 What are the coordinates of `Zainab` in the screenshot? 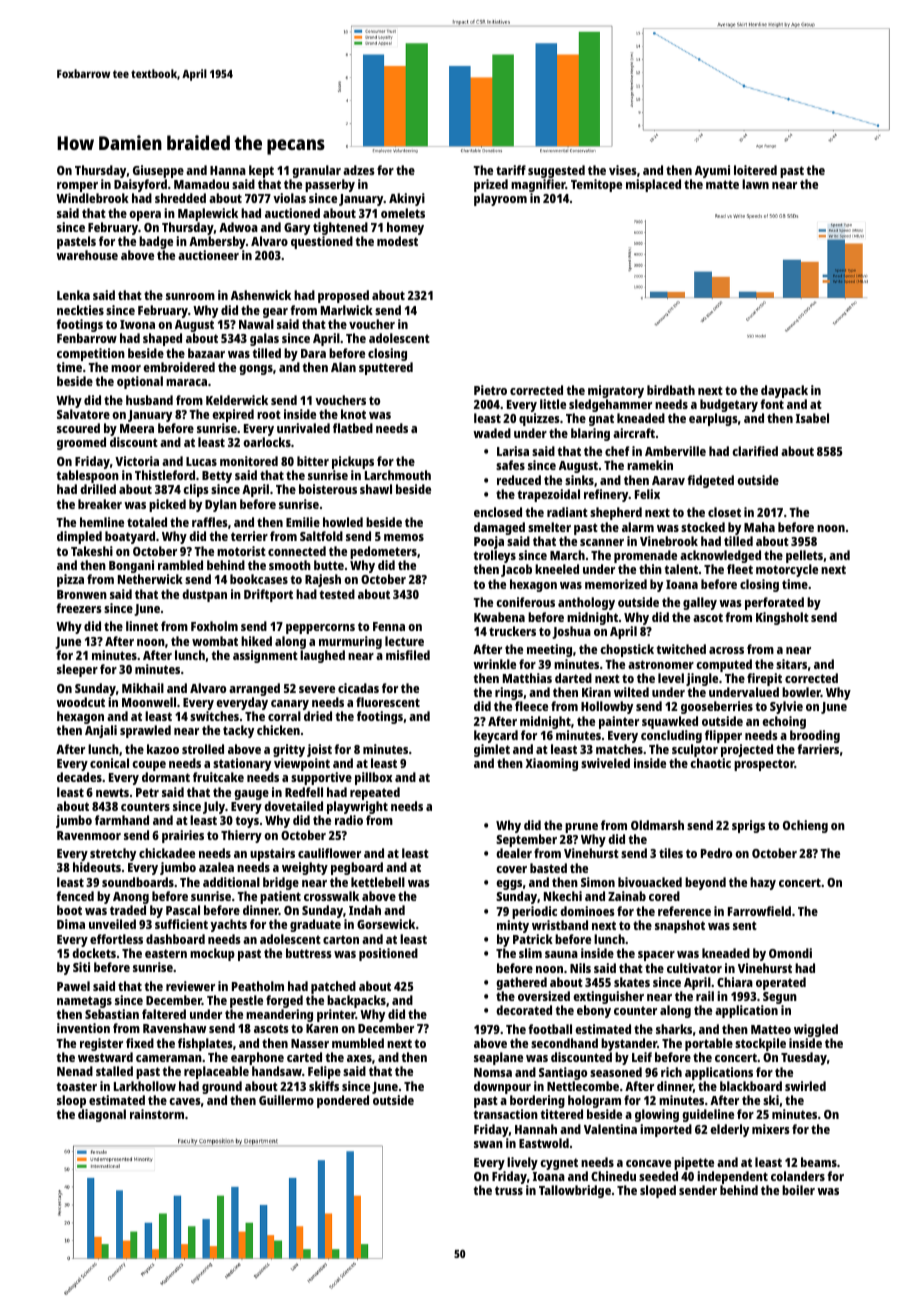 It's located at (627, 896).
